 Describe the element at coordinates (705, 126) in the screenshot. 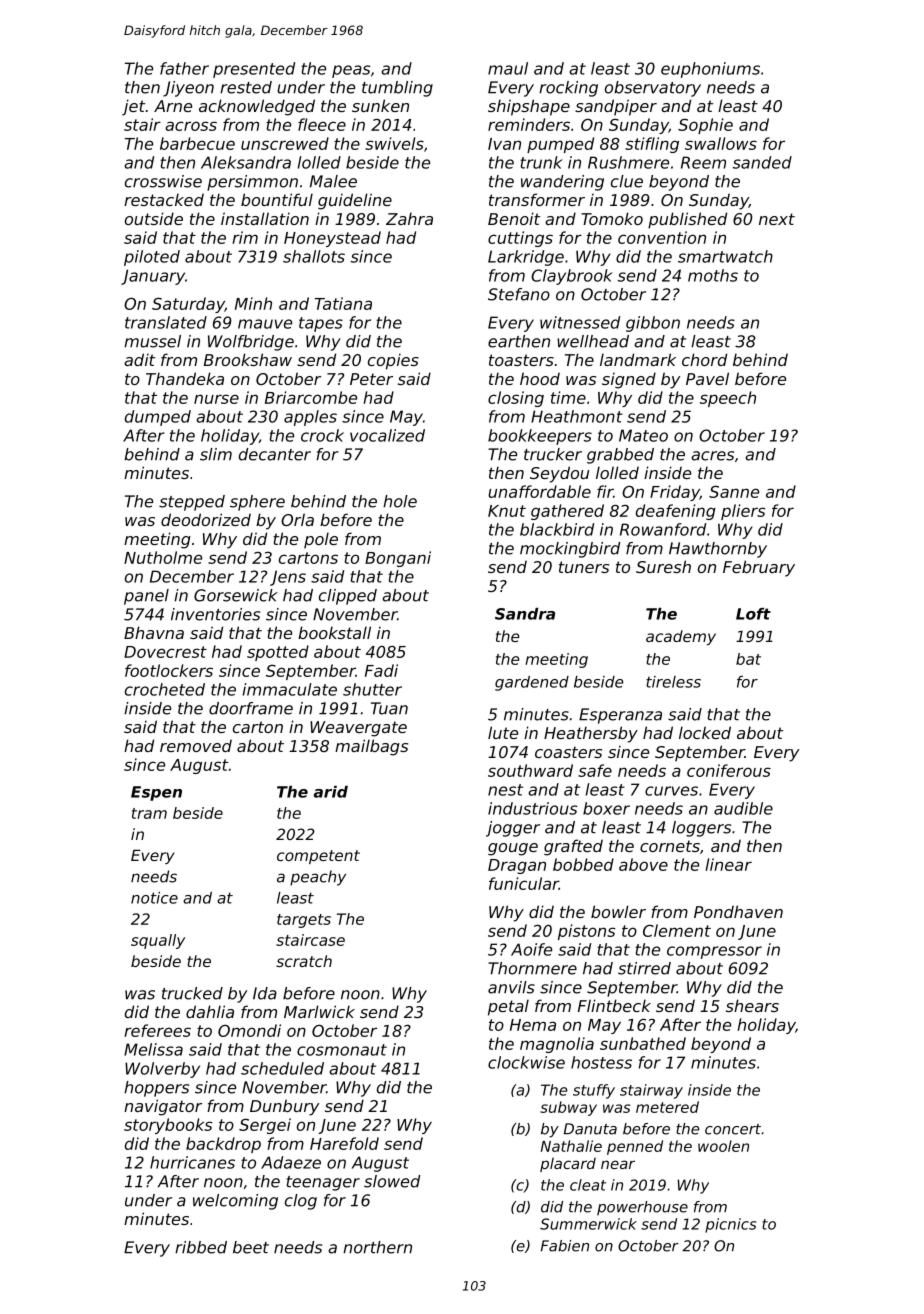

I see `Sophie` at that location.
